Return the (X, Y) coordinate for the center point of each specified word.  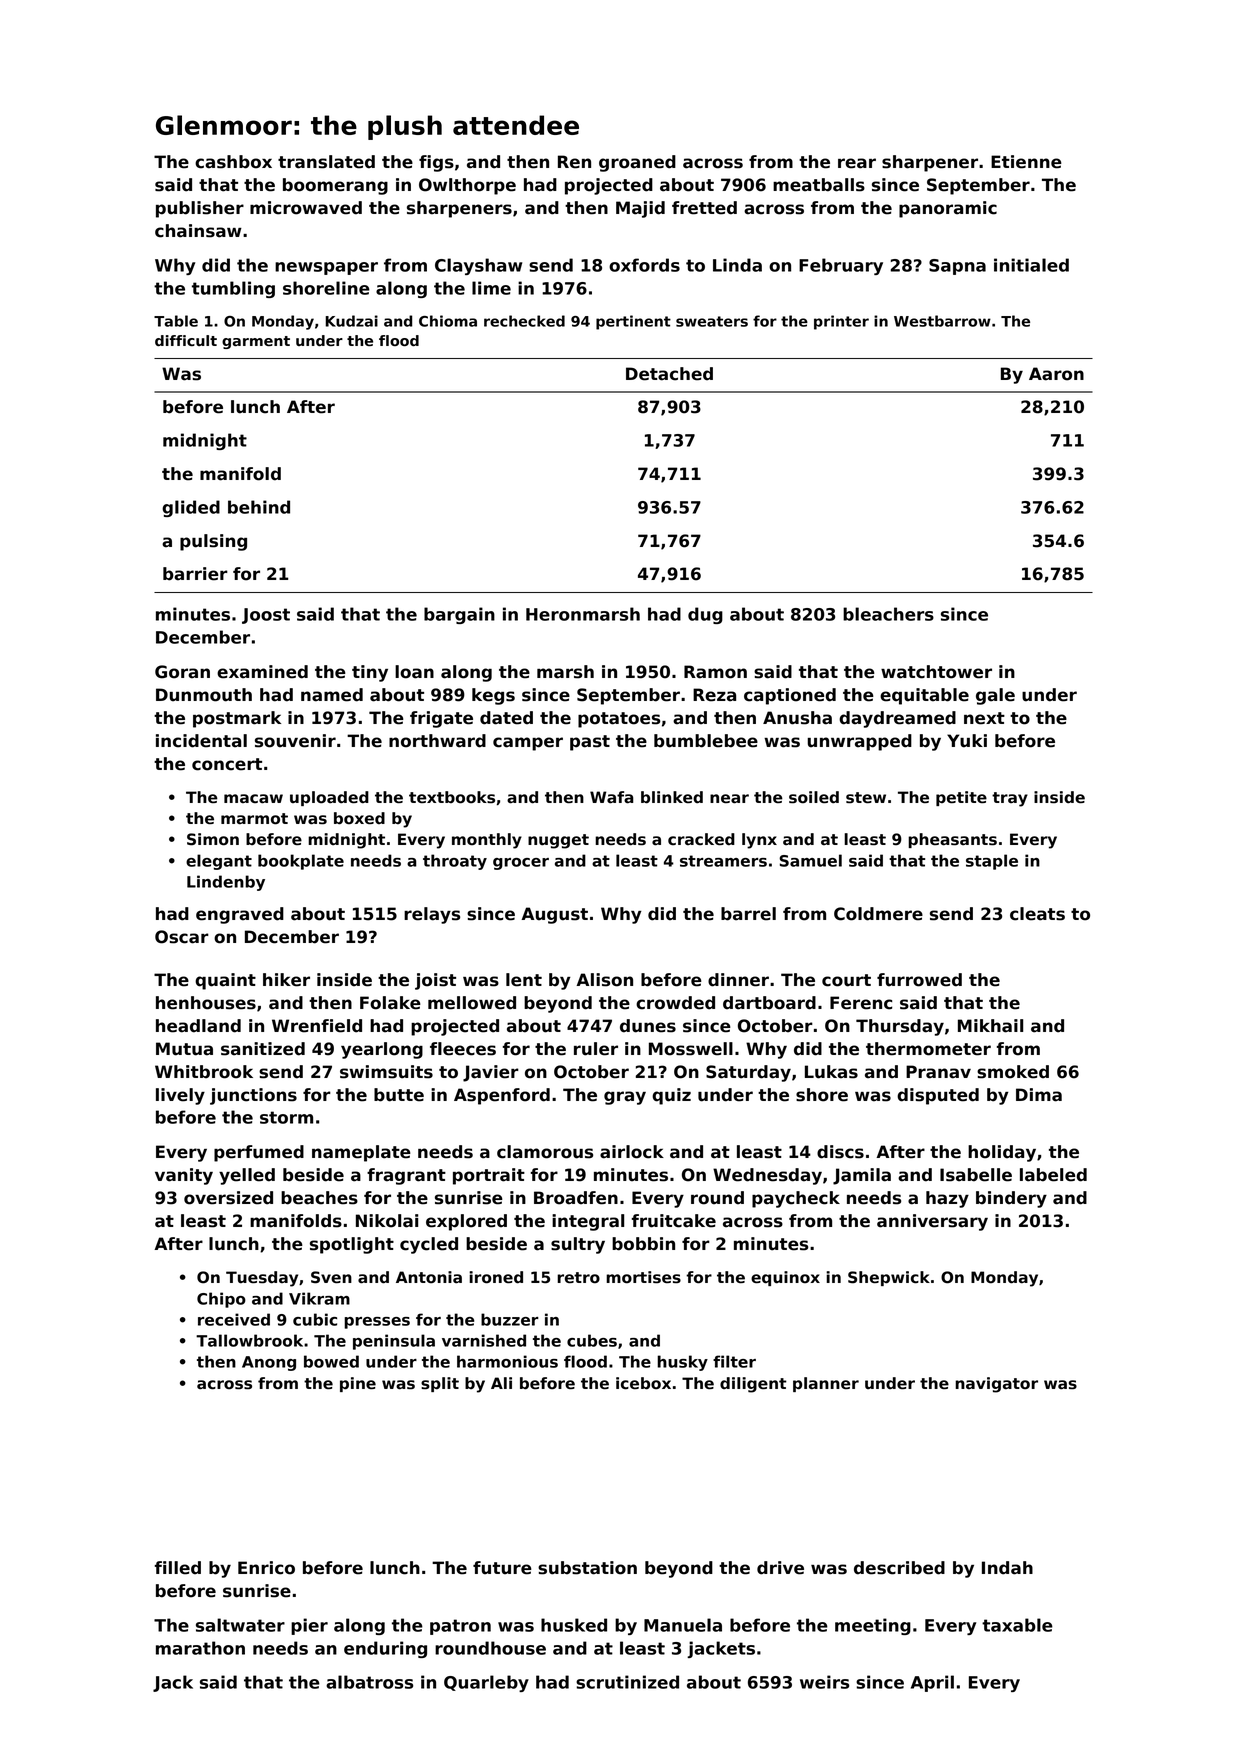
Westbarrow (942, 321)
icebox (643, 1383)
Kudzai (351, 321)
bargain (459, 615)
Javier (491, 1073)
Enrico (266, 1568)
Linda (737, 265)
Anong (269, 1363)
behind (259, 507)
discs (840, 1152)
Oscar (182, 937)
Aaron (1056, 374)
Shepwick (889, 1278)
